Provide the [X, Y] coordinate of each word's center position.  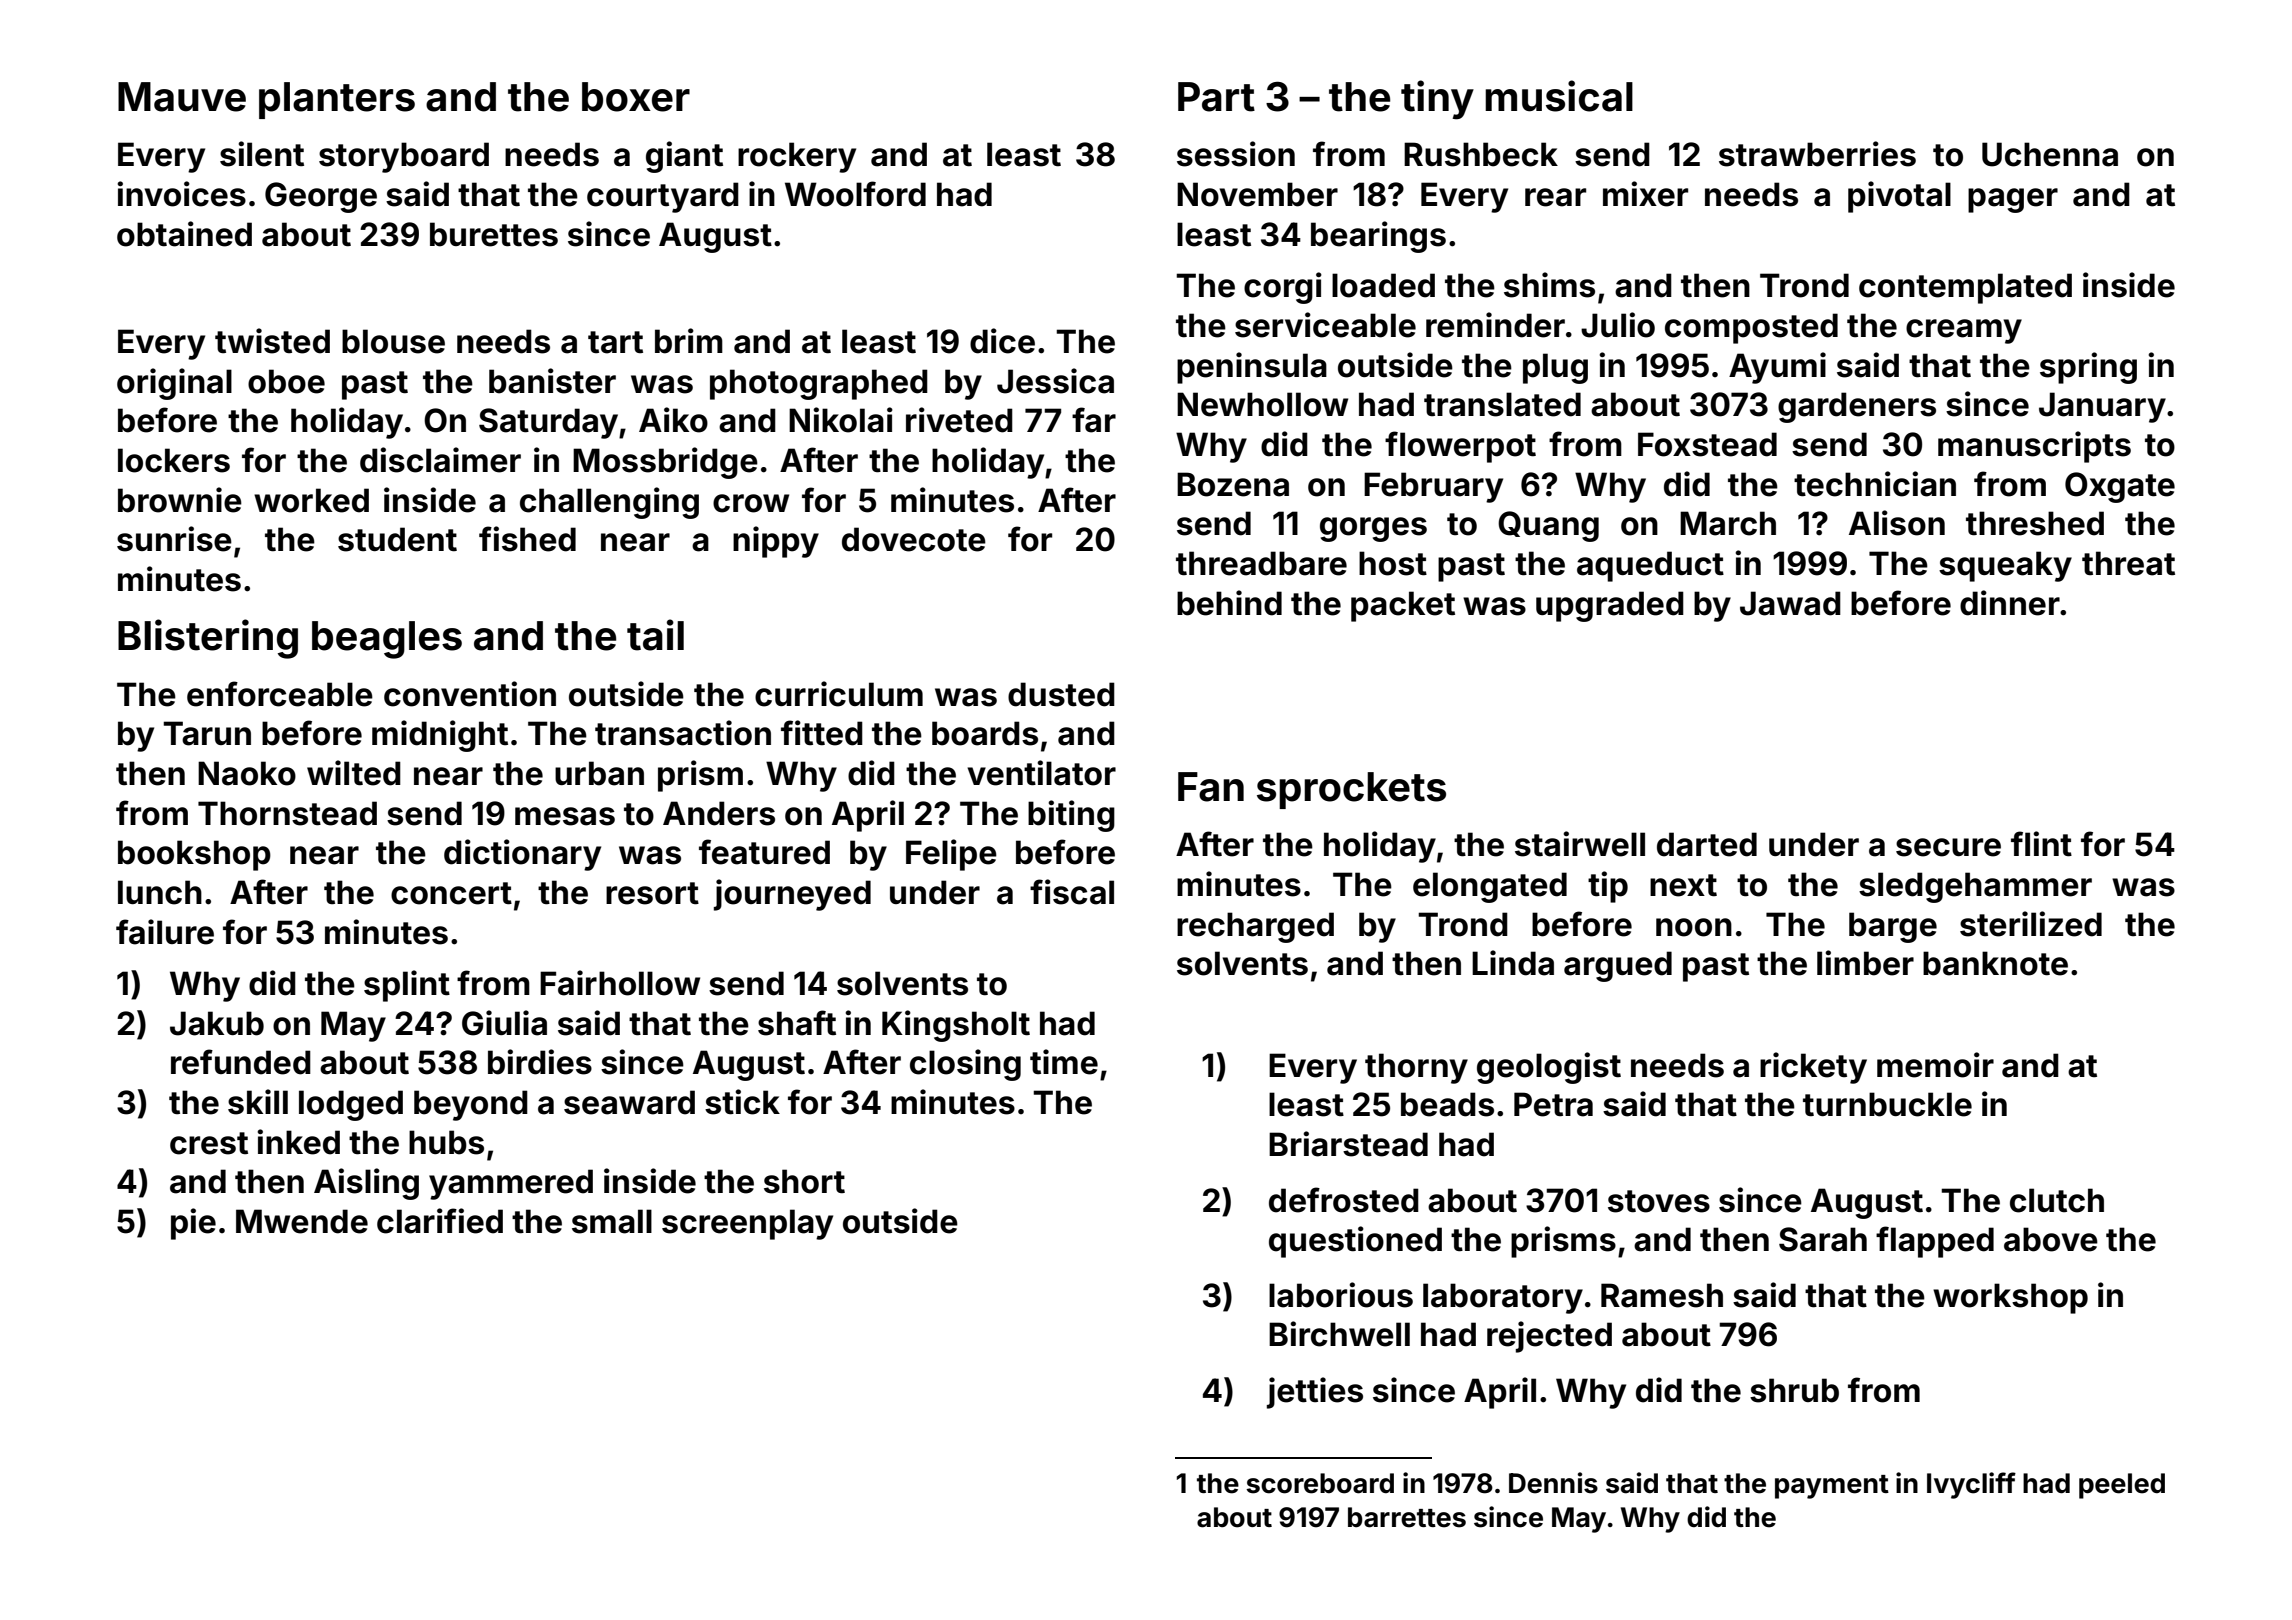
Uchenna [2050, 154]
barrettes [1407, 1517]
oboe [286, 381]
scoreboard [1320, 1483]
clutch [2057, 1200]
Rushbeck [1481, 154]
